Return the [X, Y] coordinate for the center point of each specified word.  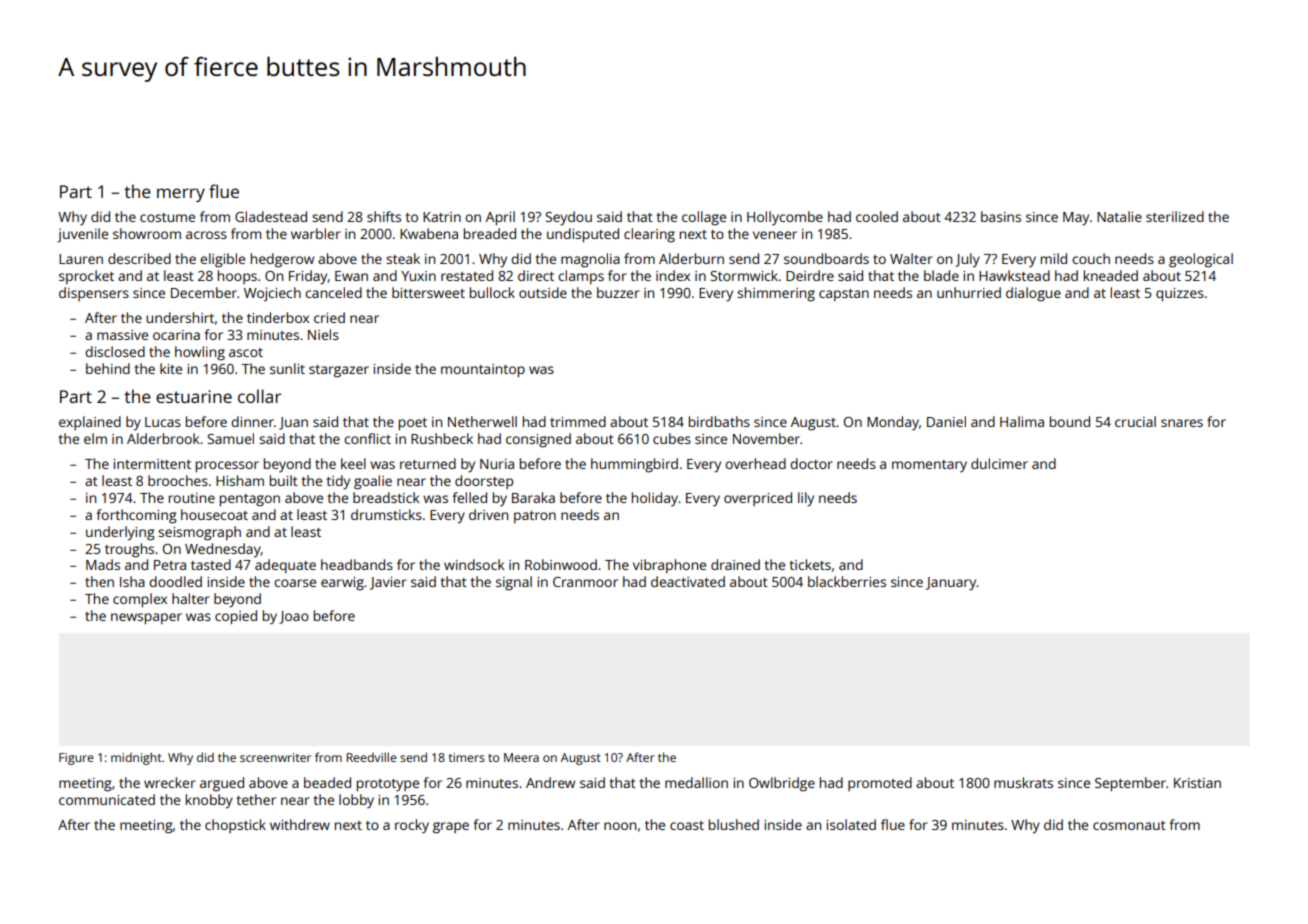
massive [122, 335]
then [99, 581]
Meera [521, 757]
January [951, 584]
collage [704, 218]
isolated [851, 824]
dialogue [1033, 294]
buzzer [618, 292]
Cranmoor [585, 582]
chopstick [235, 826]
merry [181, 195]
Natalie [1119, 216]
